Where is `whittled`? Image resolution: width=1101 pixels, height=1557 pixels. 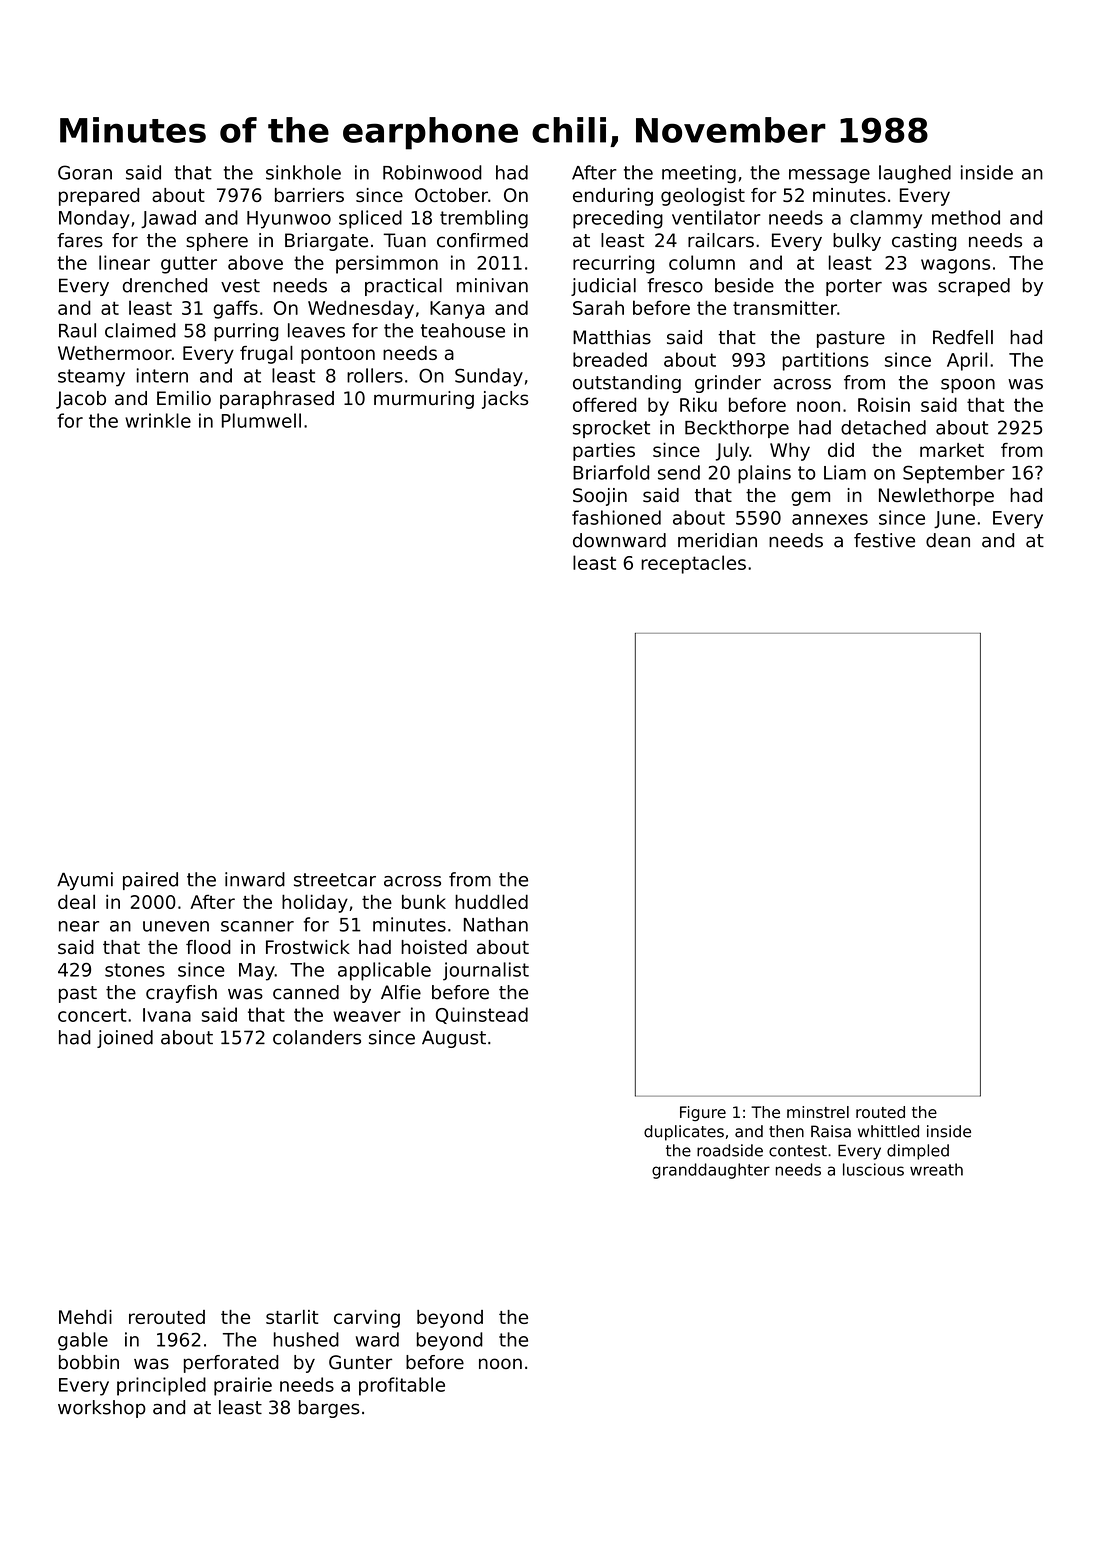 whittled is located at coordinates (888, 1131).
